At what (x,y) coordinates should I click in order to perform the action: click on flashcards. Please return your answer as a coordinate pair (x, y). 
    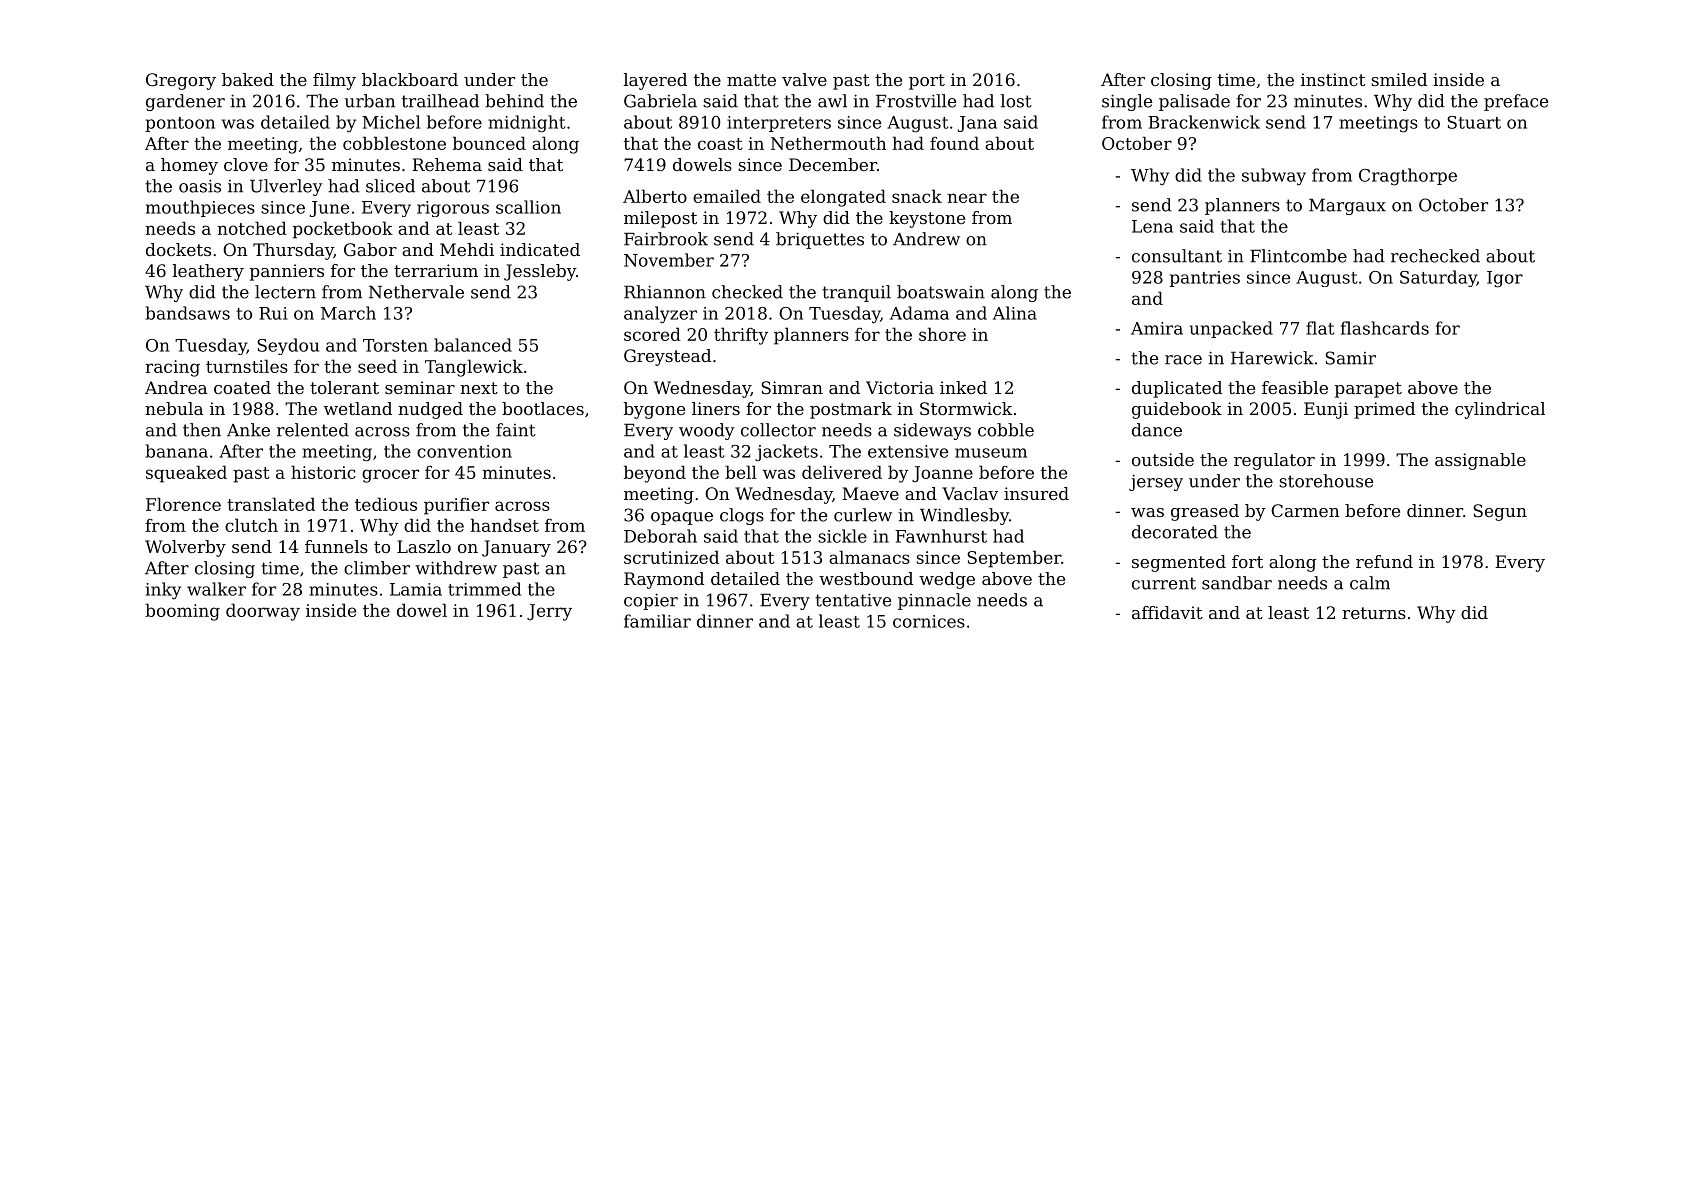
    Looking at the image, I should click on (1385, 328).
